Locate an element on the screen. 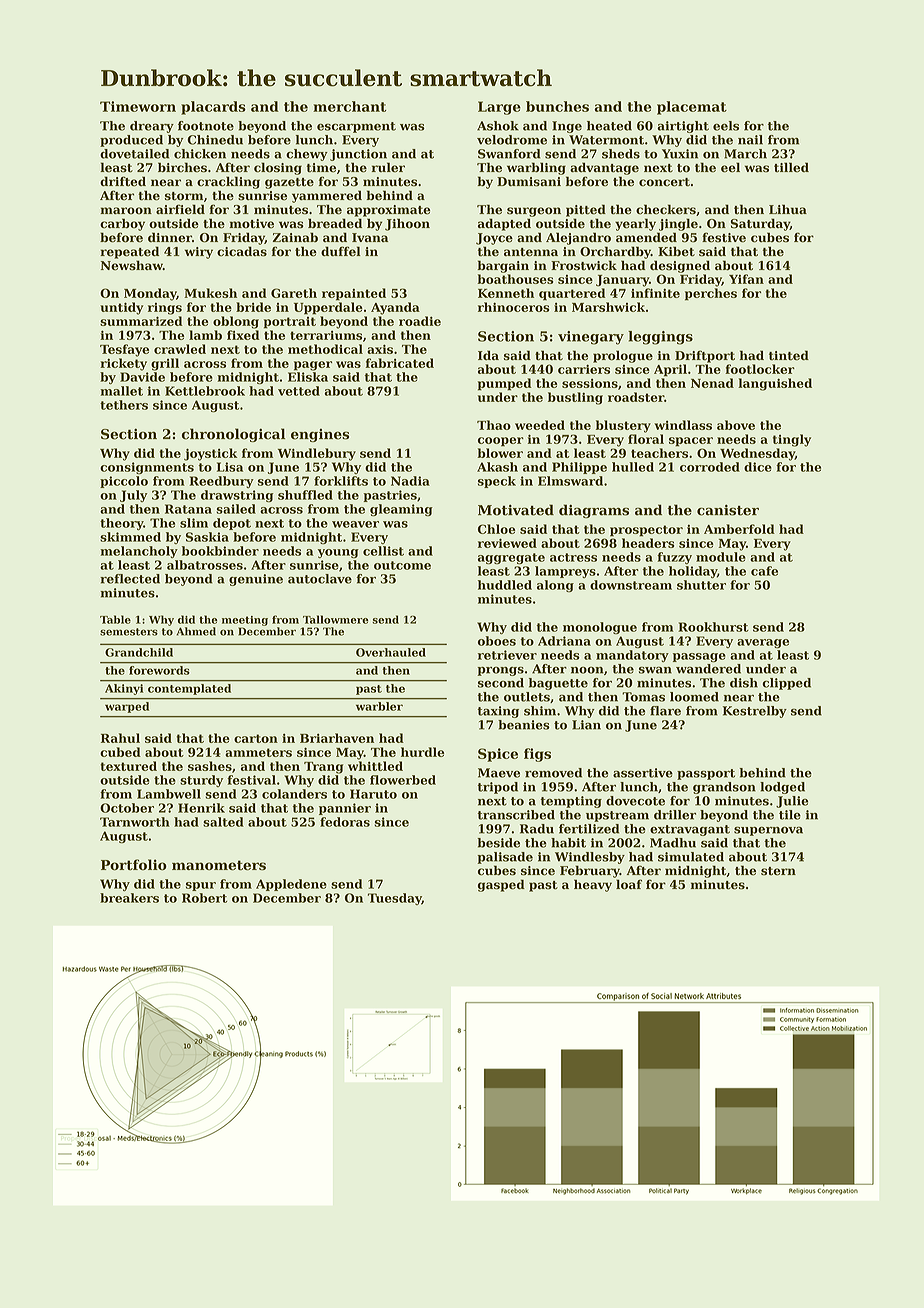 The image size is (924, 1308). driller is located at coordinates (675, 815).
